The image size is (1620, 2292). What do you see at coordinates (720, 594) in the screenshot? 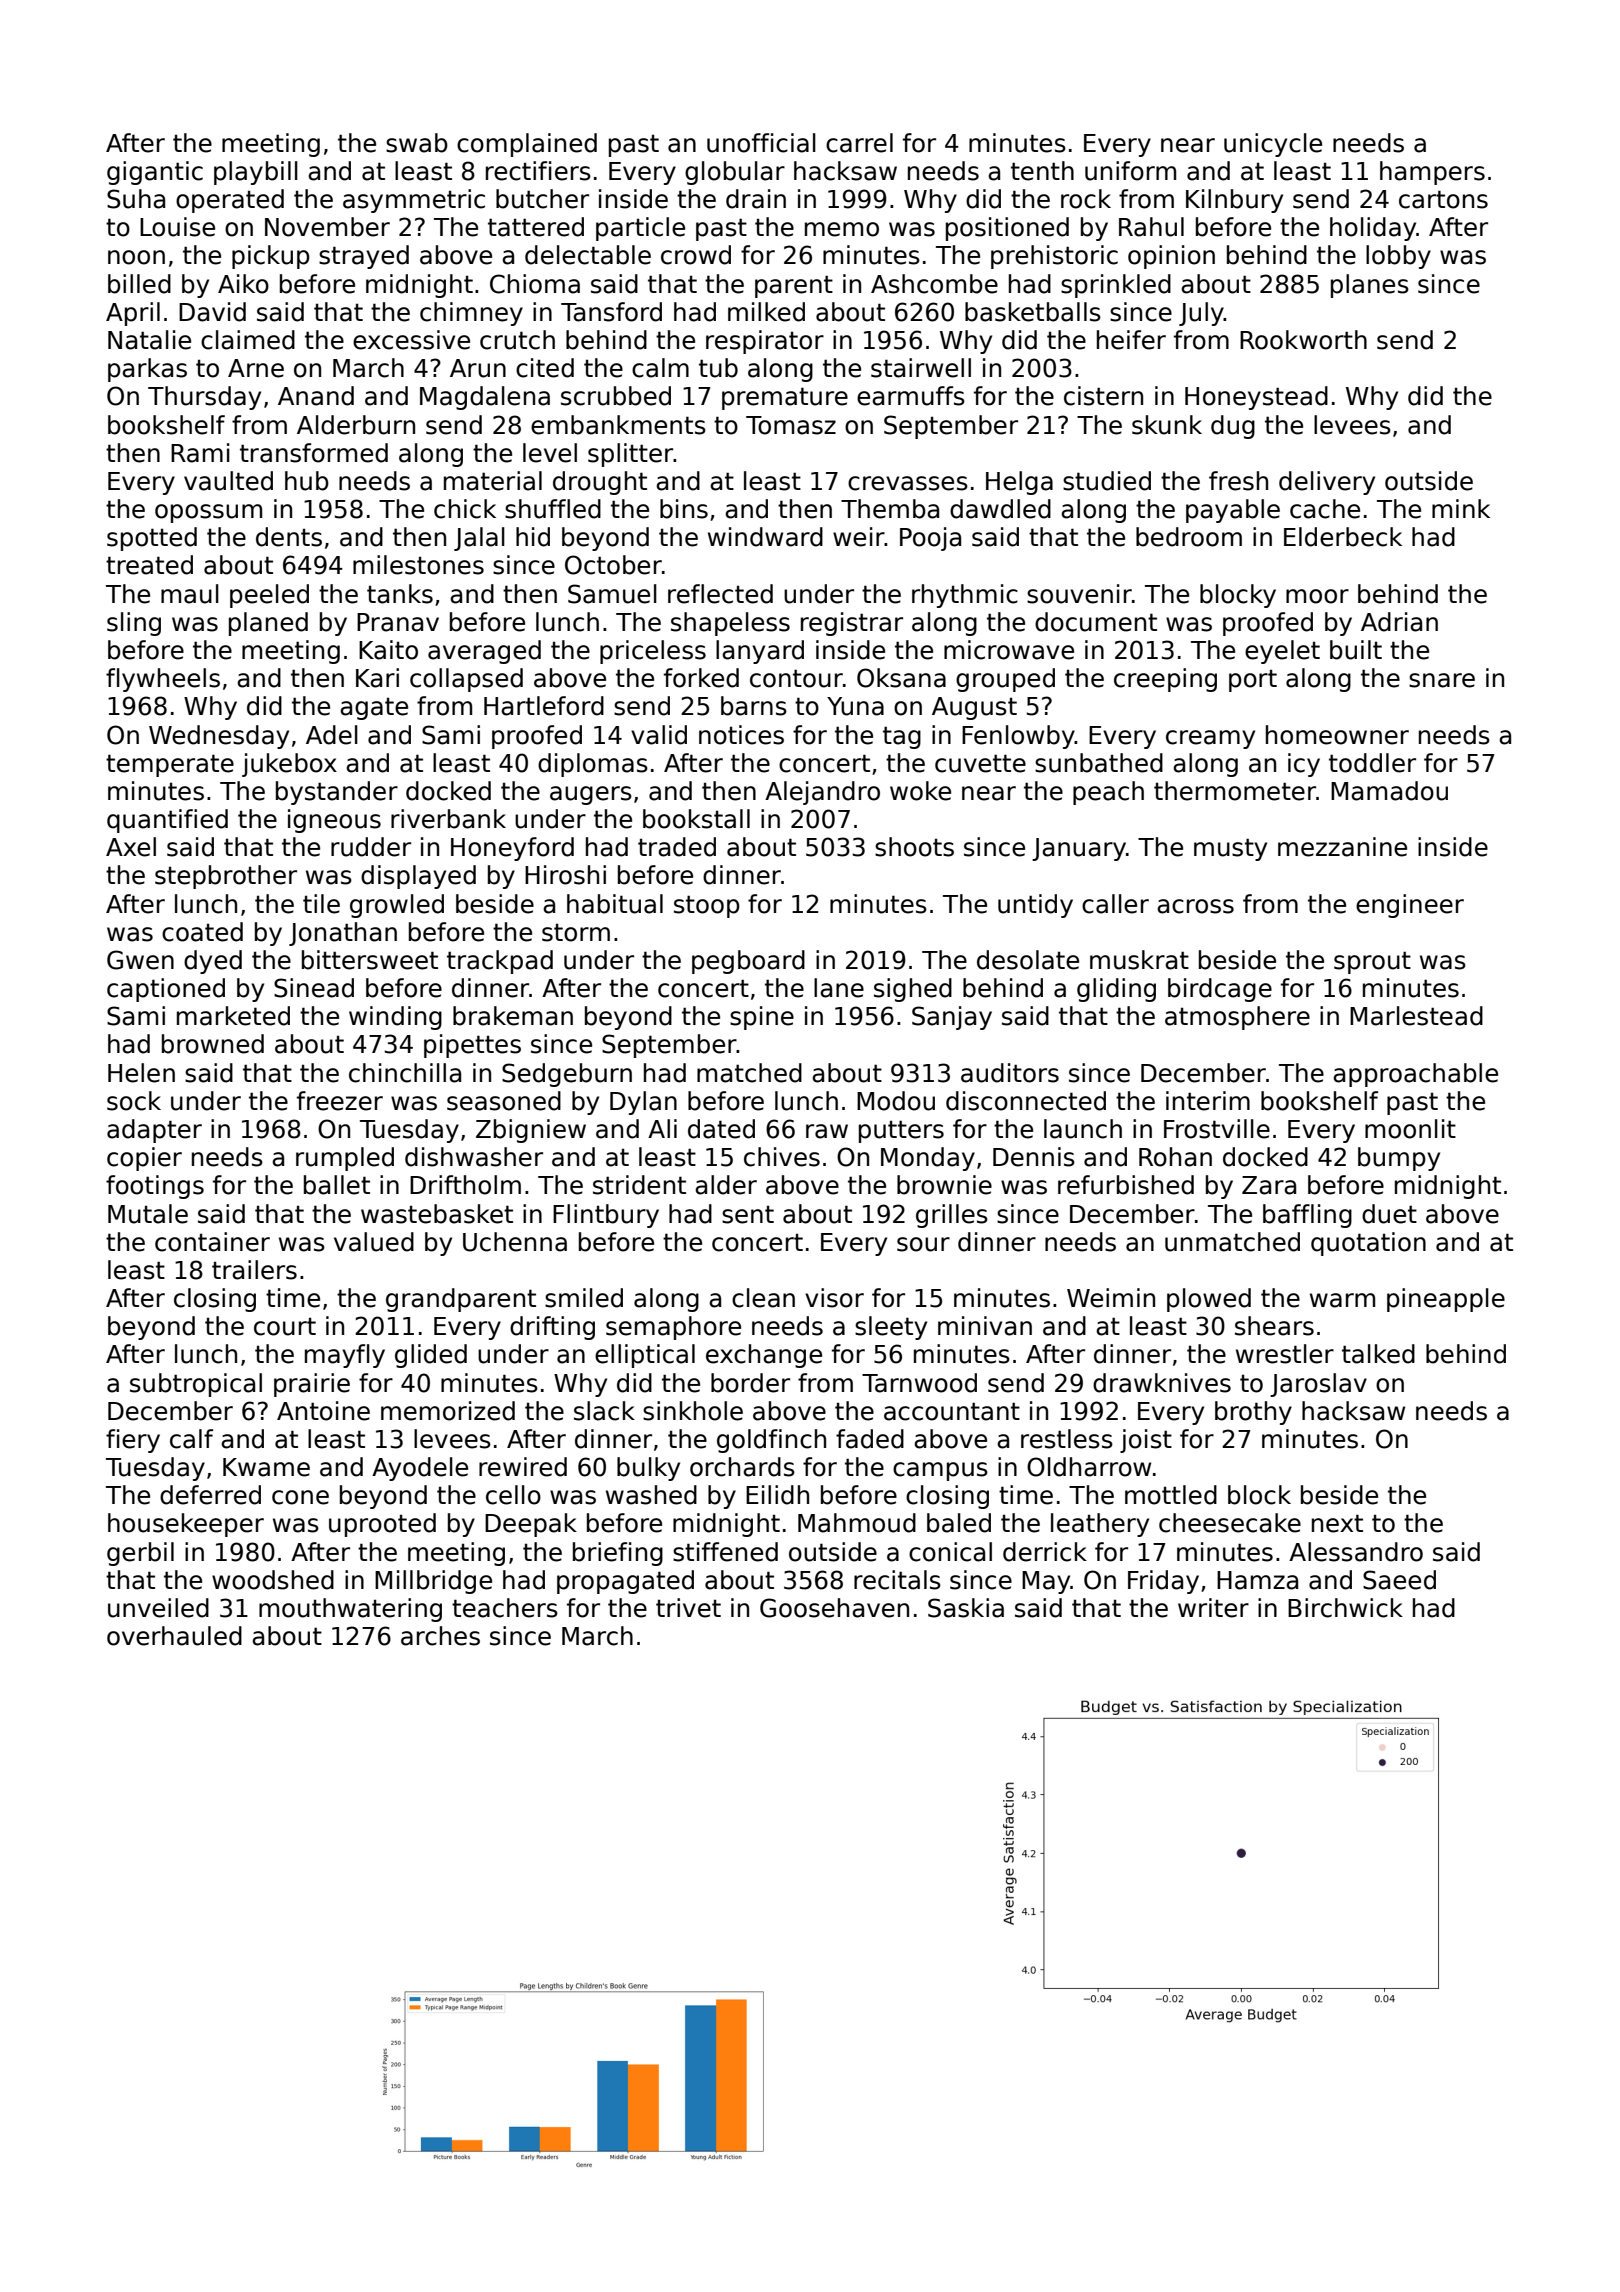
I see `reflected` at bounding box center [720, 594].
